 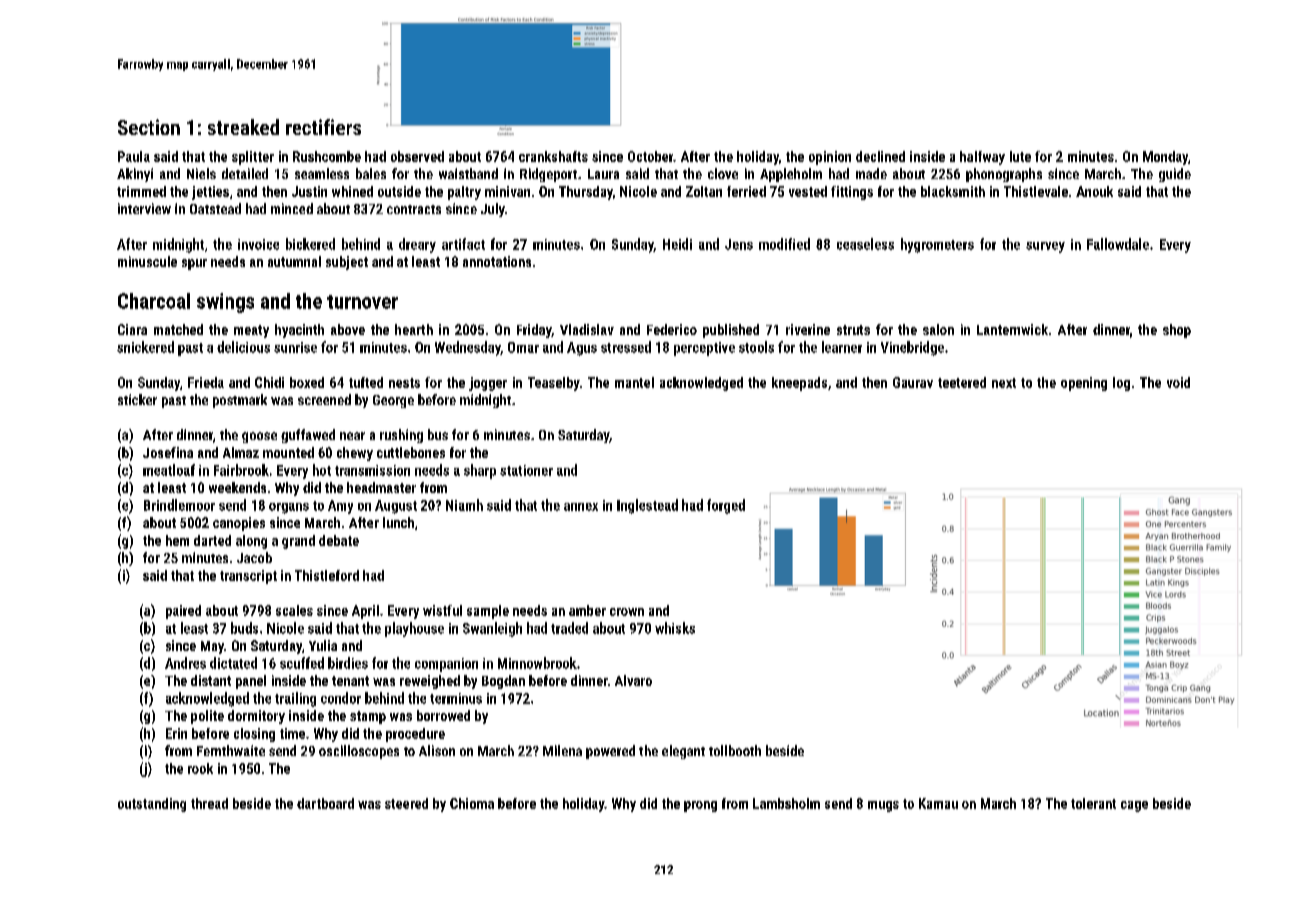 What do you see at coordinates (633, 680) in the document?
I see `Alvaro` at bounding box center [633, 680].
